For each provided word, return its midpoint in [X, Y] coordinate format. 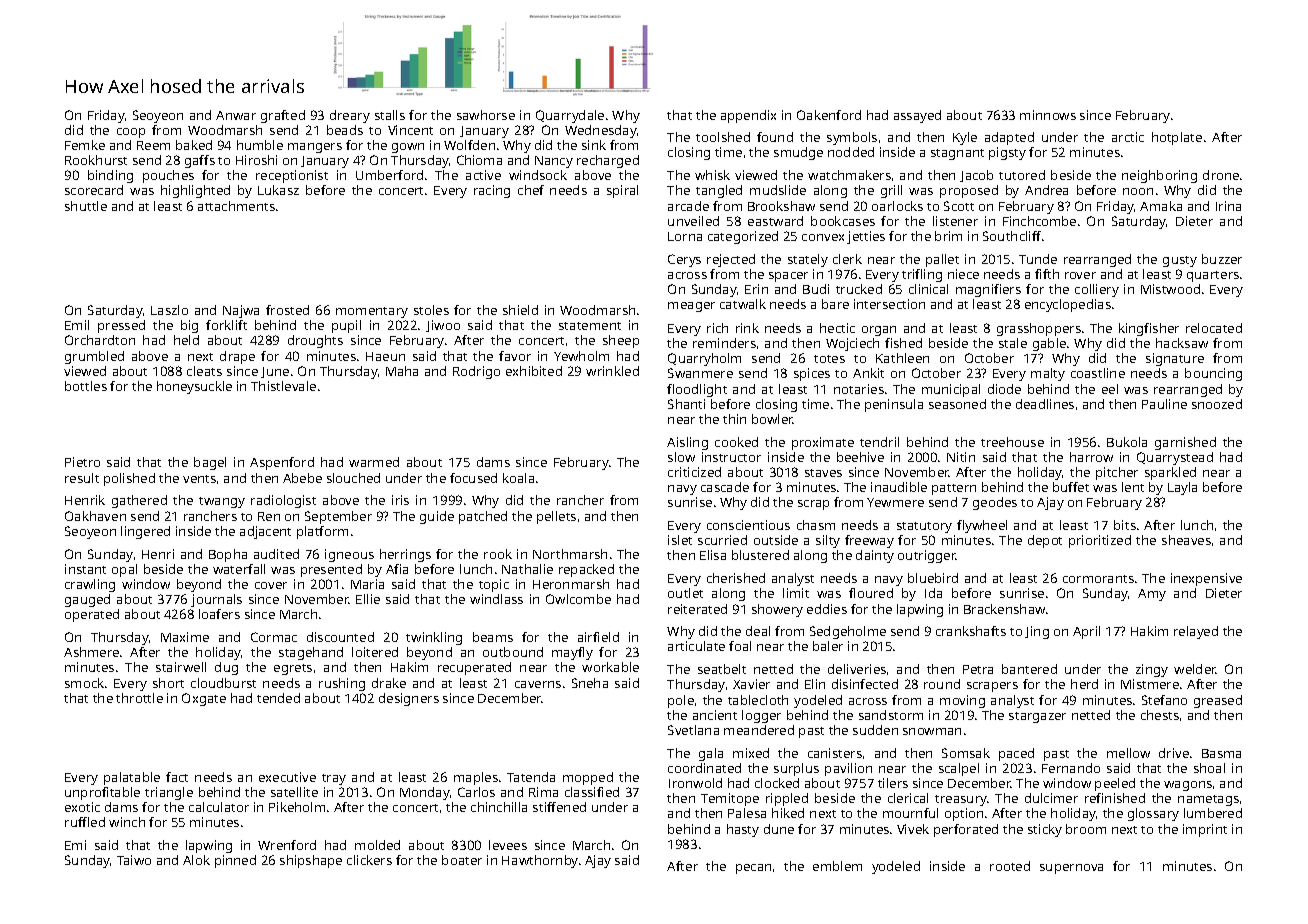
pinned [235, 861]
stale [1013, 343]
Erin [756, 289]
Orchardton [100, 340]
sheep [621, 341]
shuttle [86, 206]
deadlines [1045, 404]
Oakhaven [95, 516]
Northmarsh [570, 554]
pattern [954, 489]
